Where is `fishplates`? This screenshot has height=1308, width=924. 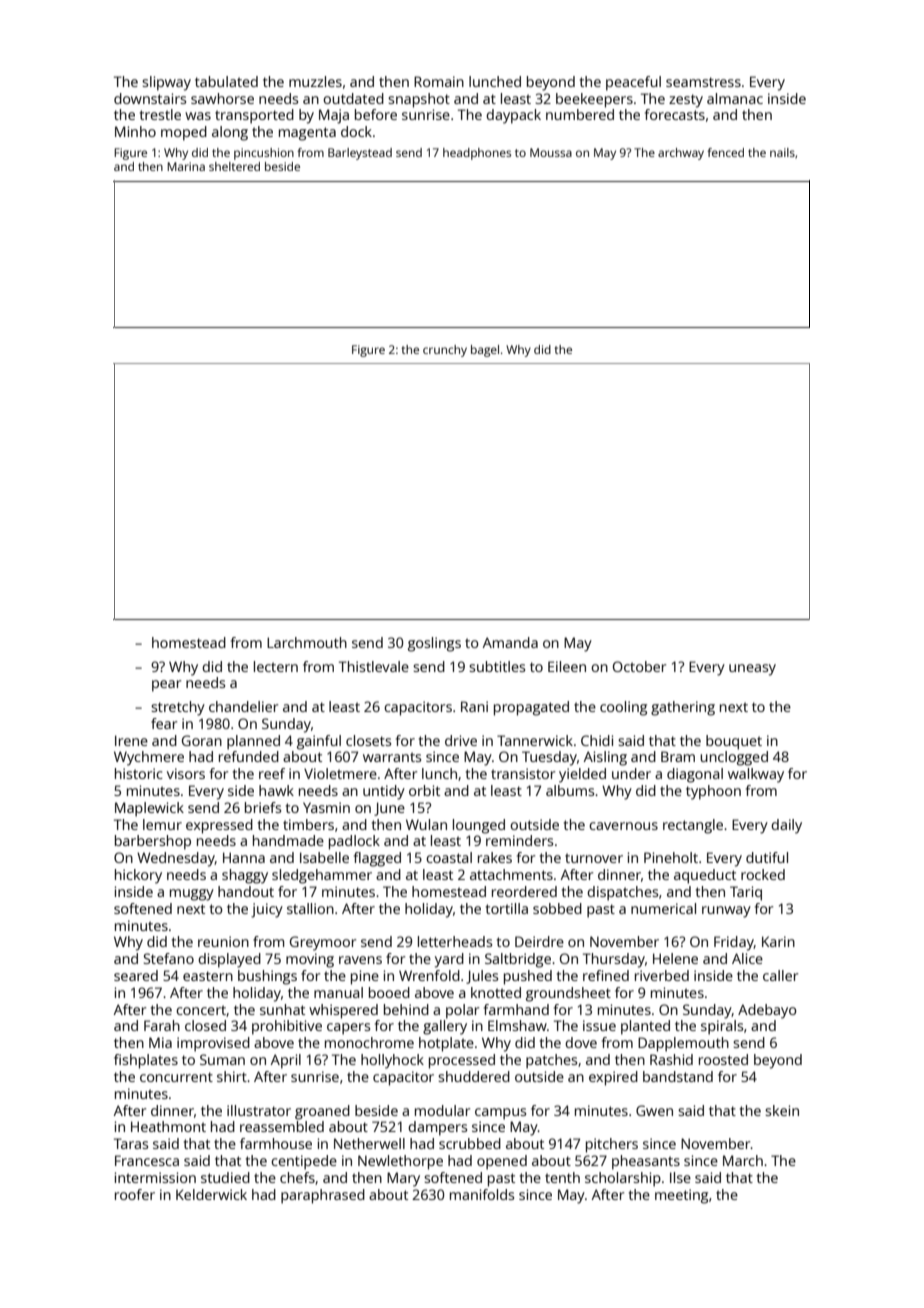 fishplates is located at coordinates (146, 1061).
